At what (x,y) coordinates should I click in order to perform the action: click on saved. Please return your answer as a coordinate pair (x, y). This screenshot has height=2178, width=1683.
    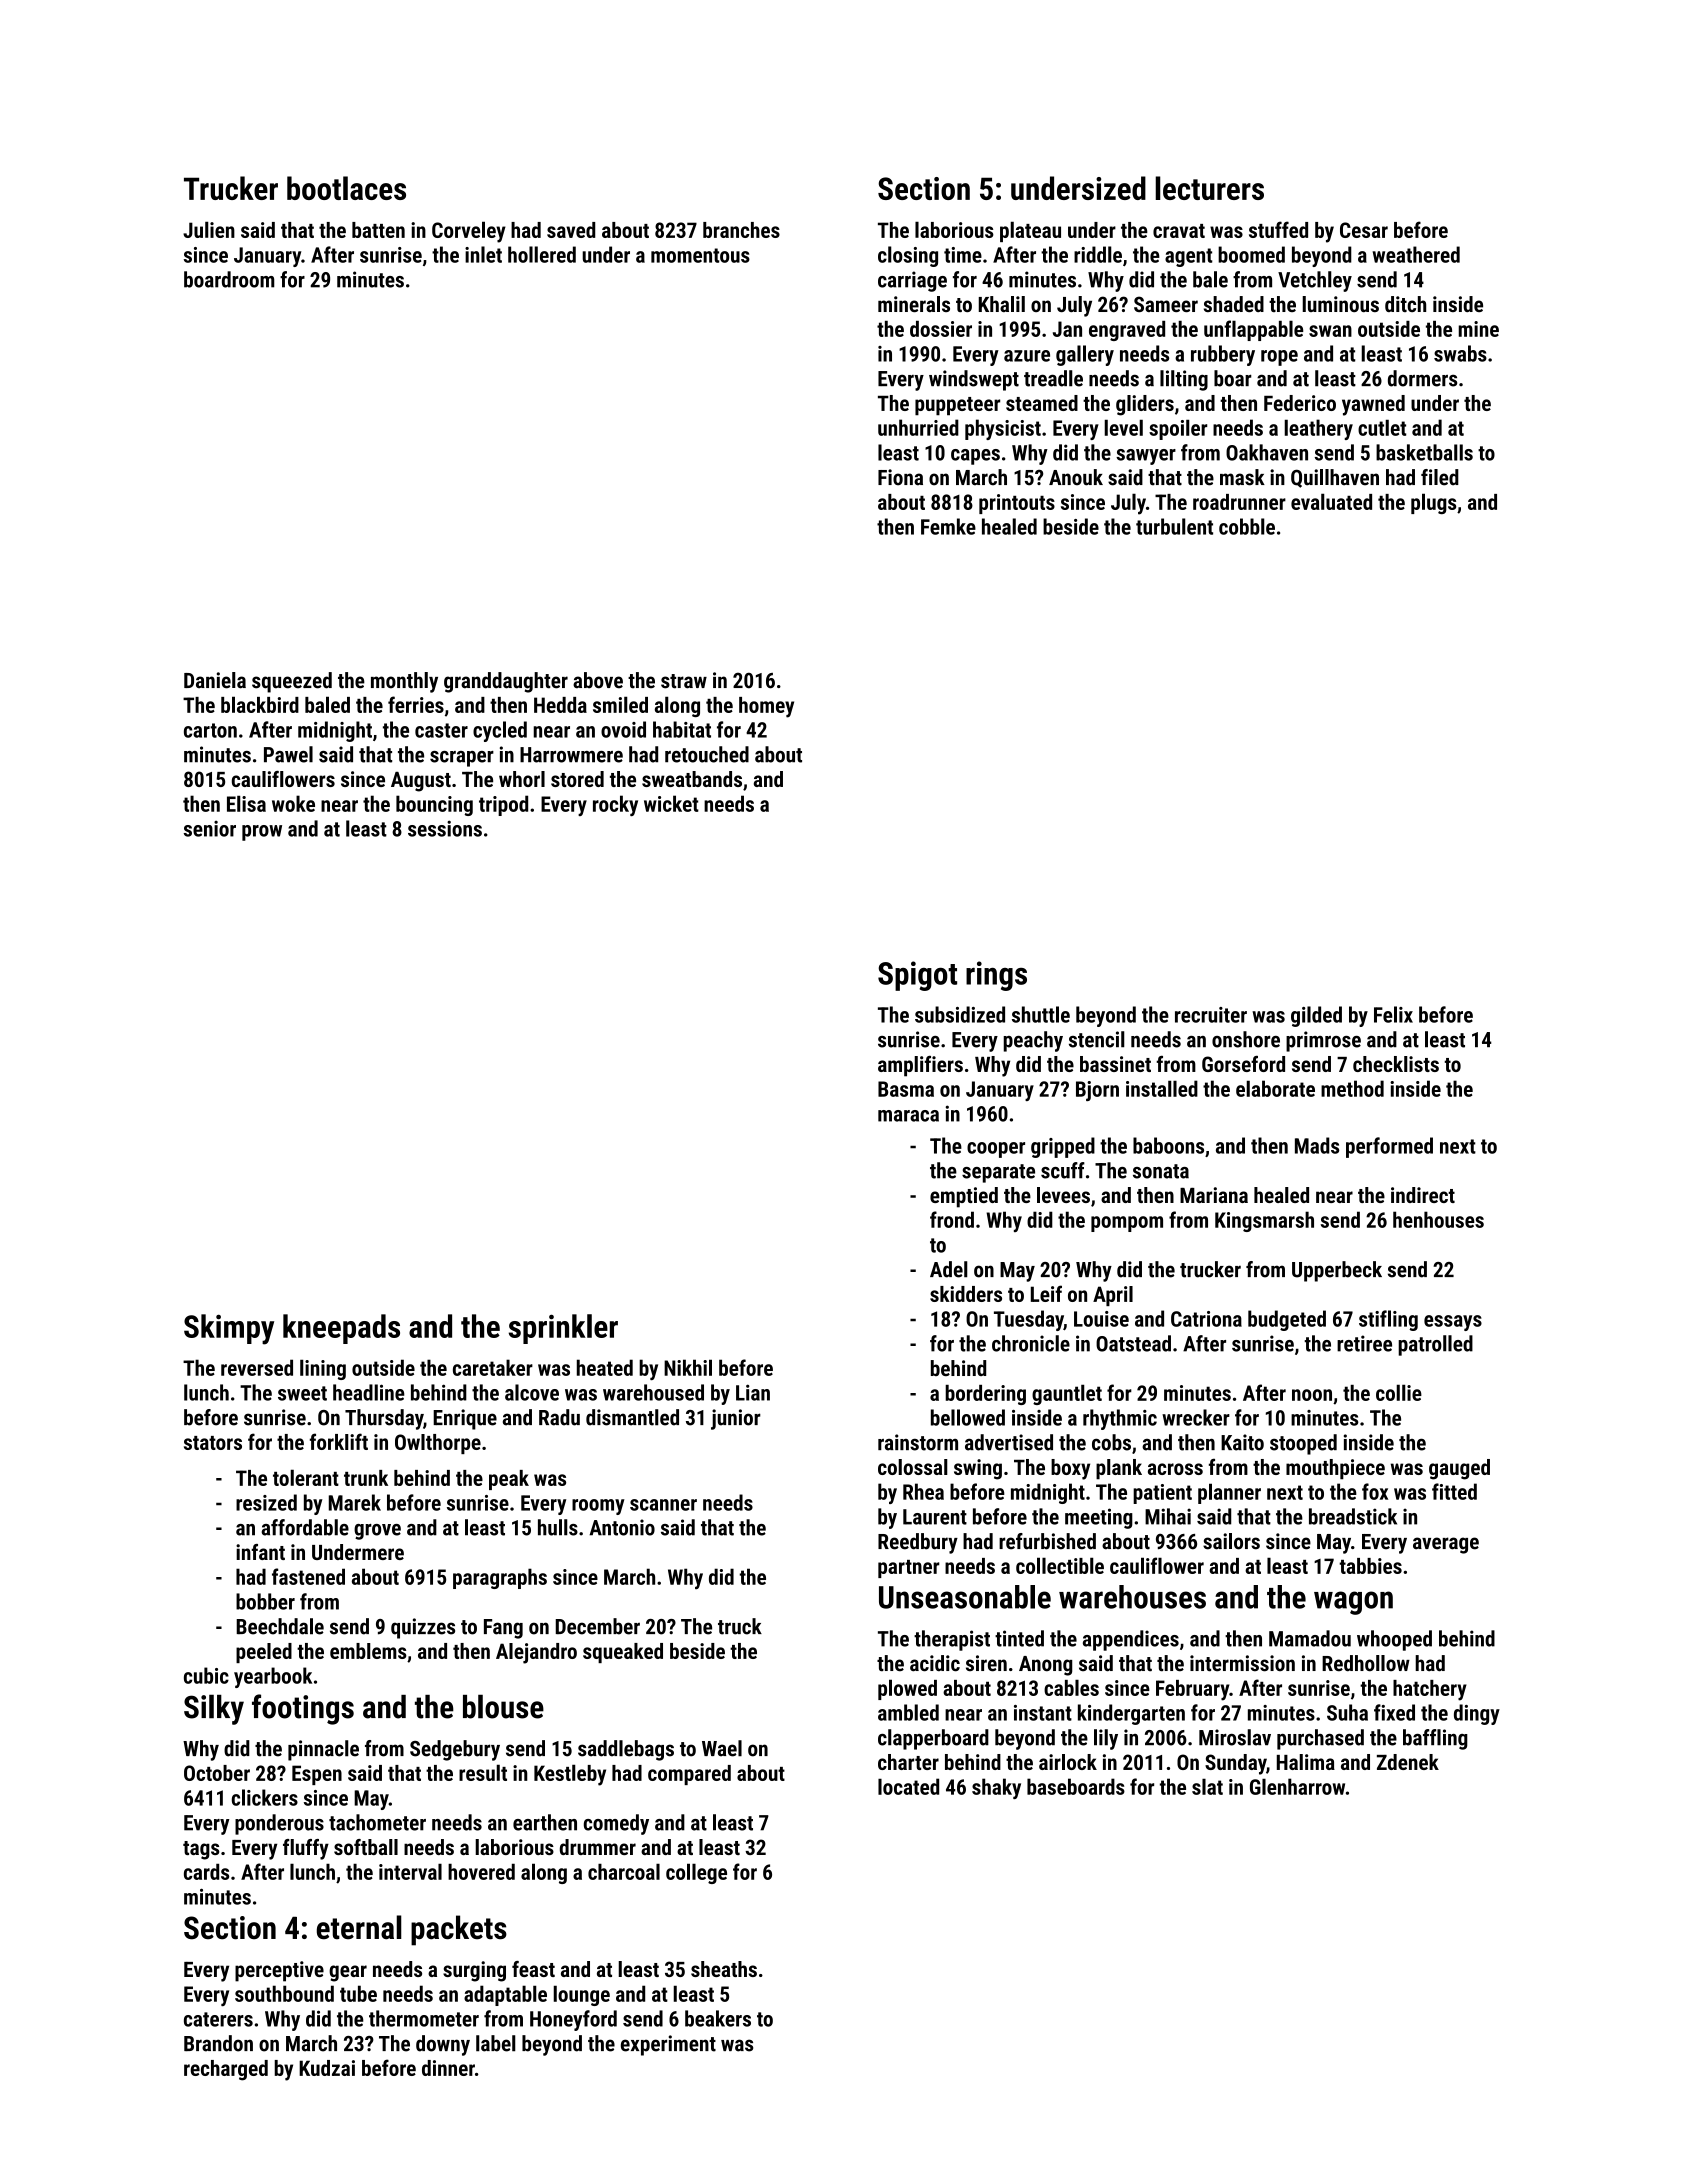
    Looking at the image, I should click on (571, 230).
